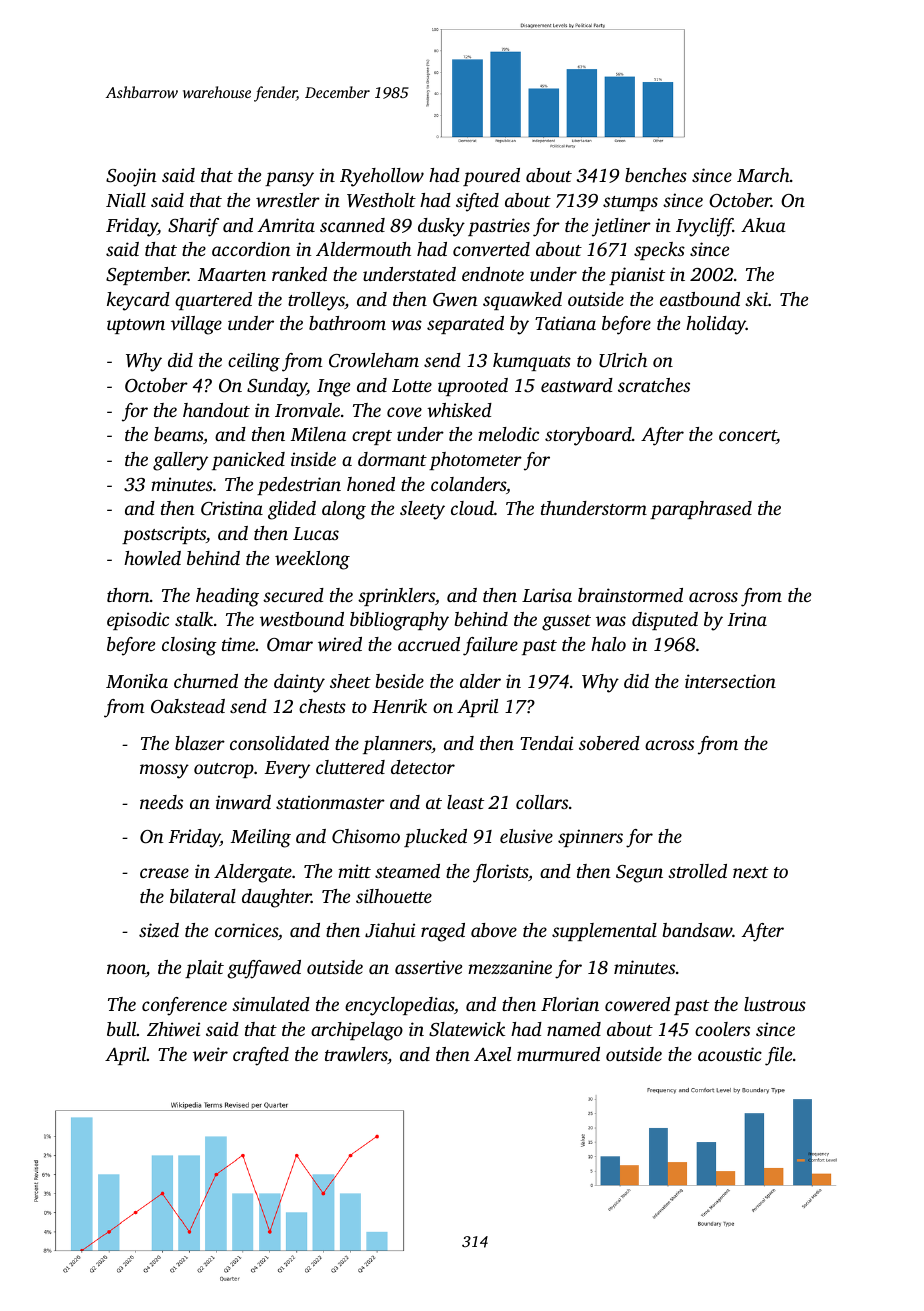  What do you see at coordinates (491, 177) in the document?
I see `poured` at bounding box center [491, 177].
